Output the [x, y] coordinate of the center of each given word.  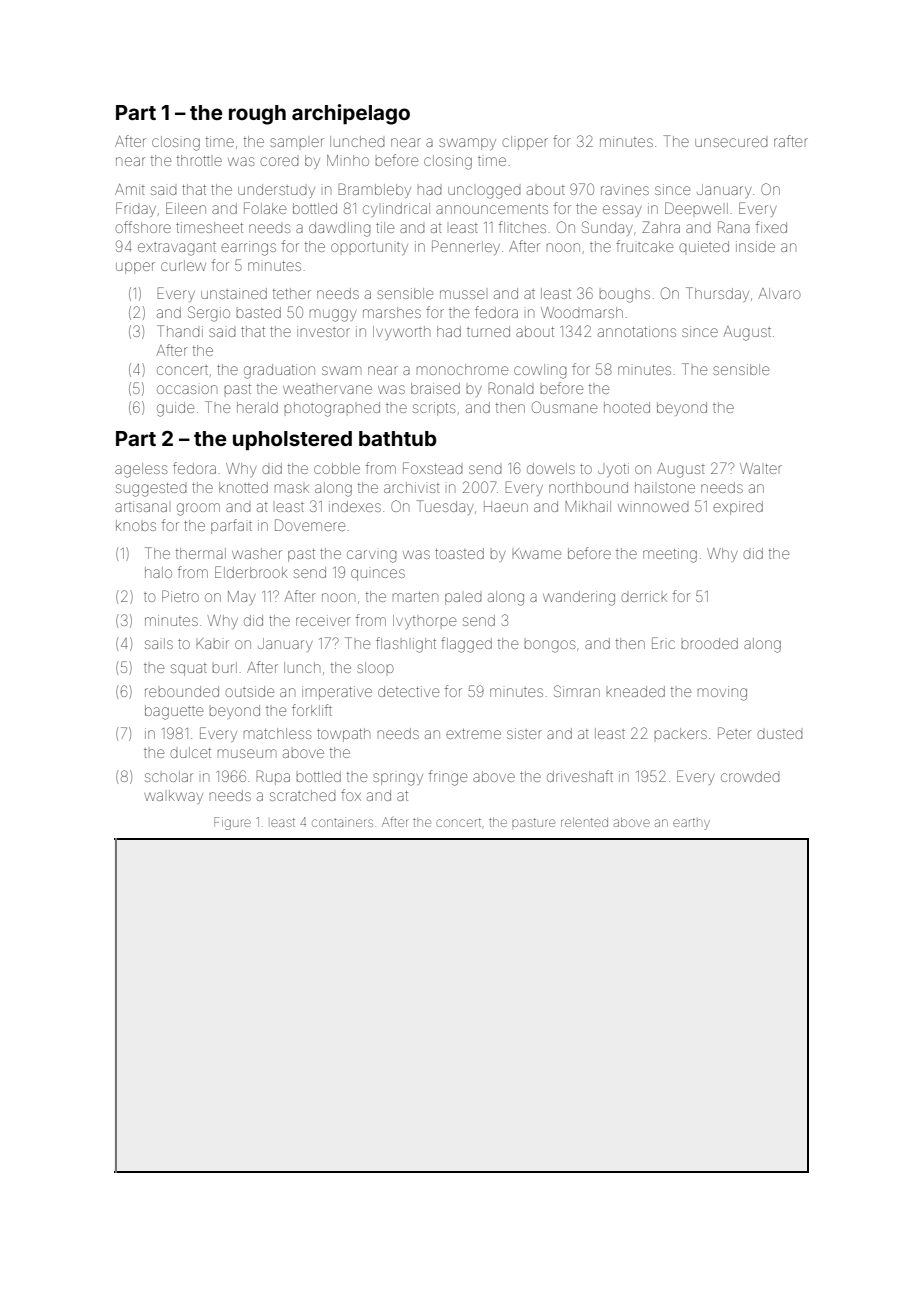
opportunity [369, 248]
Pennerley [466, 247]
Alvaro [779, 293]
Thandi [180, 331]
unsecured [731, 142]
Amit [130, 189]
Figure [232, 823]
